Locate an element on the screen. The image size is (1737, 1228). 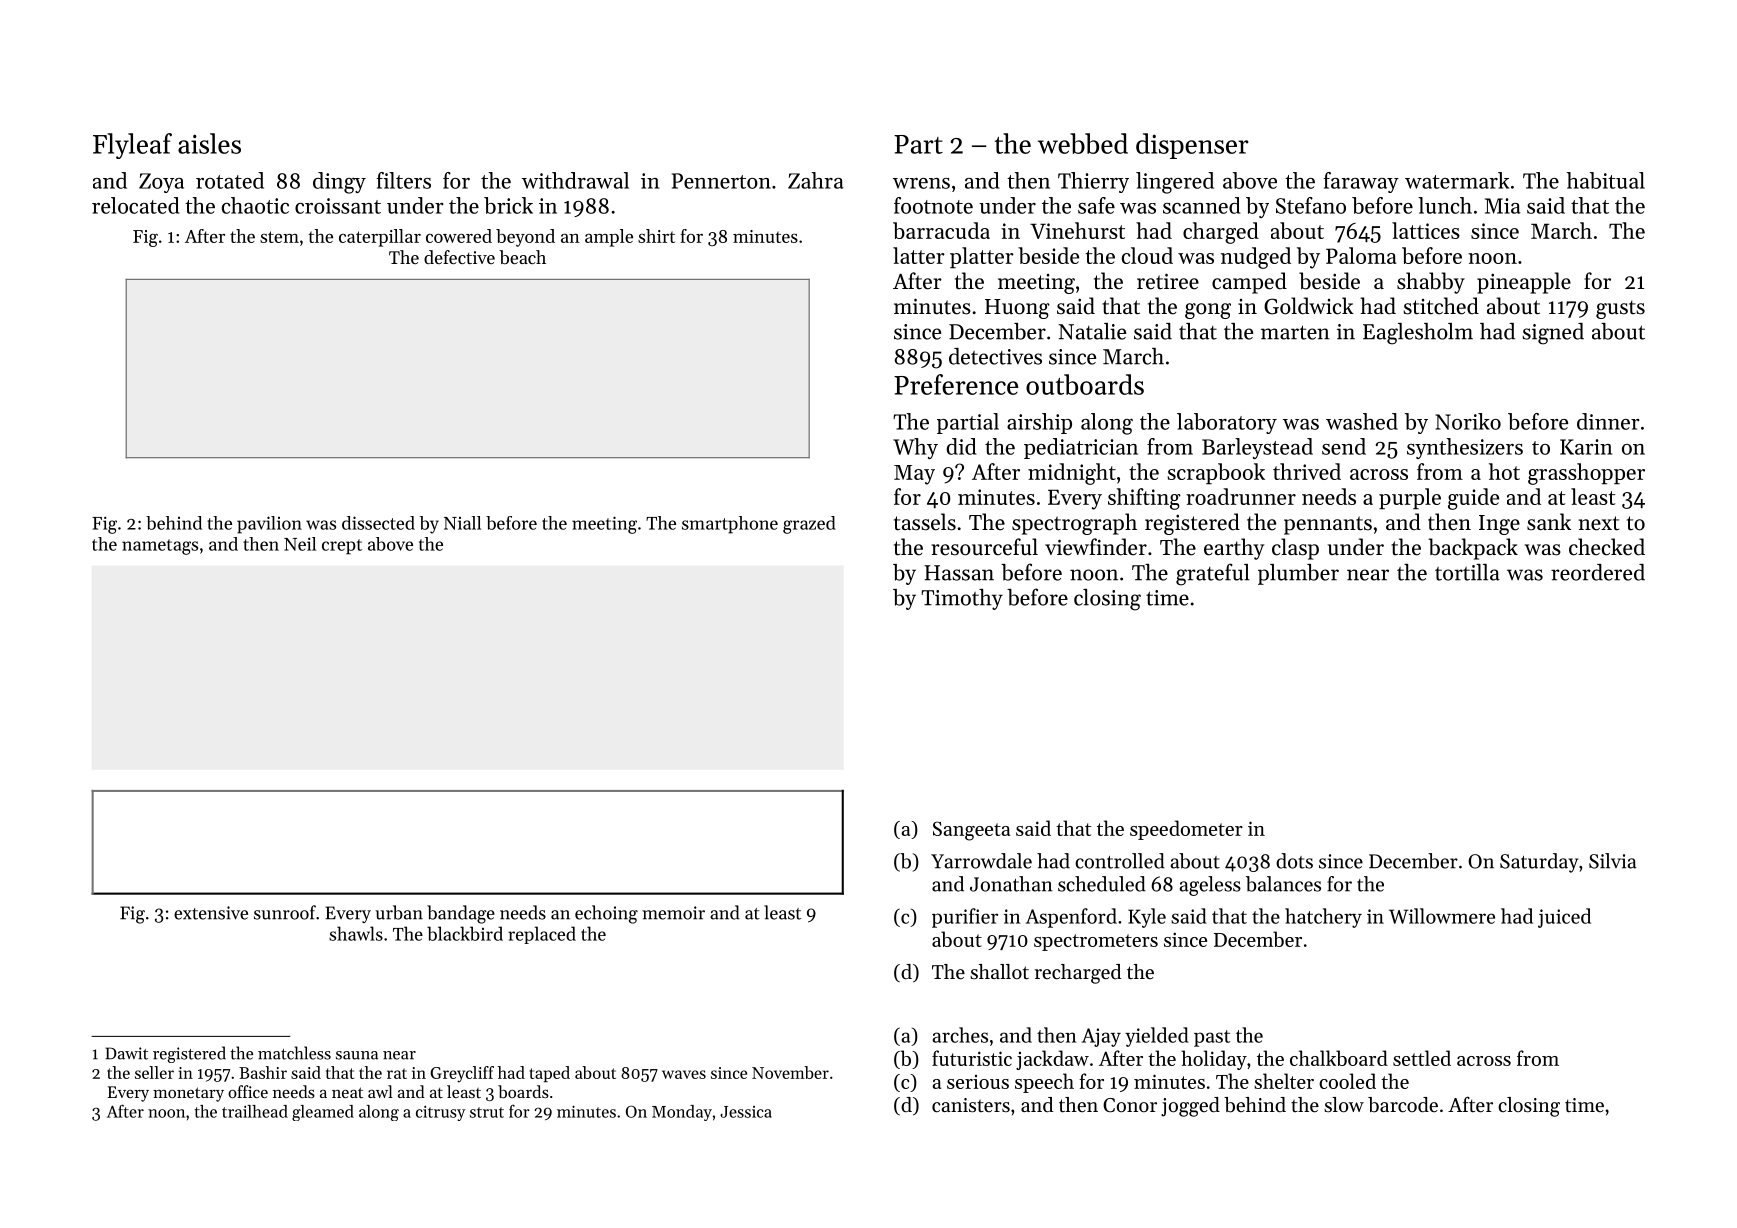
Preference is located at coordinates (956, 384).
